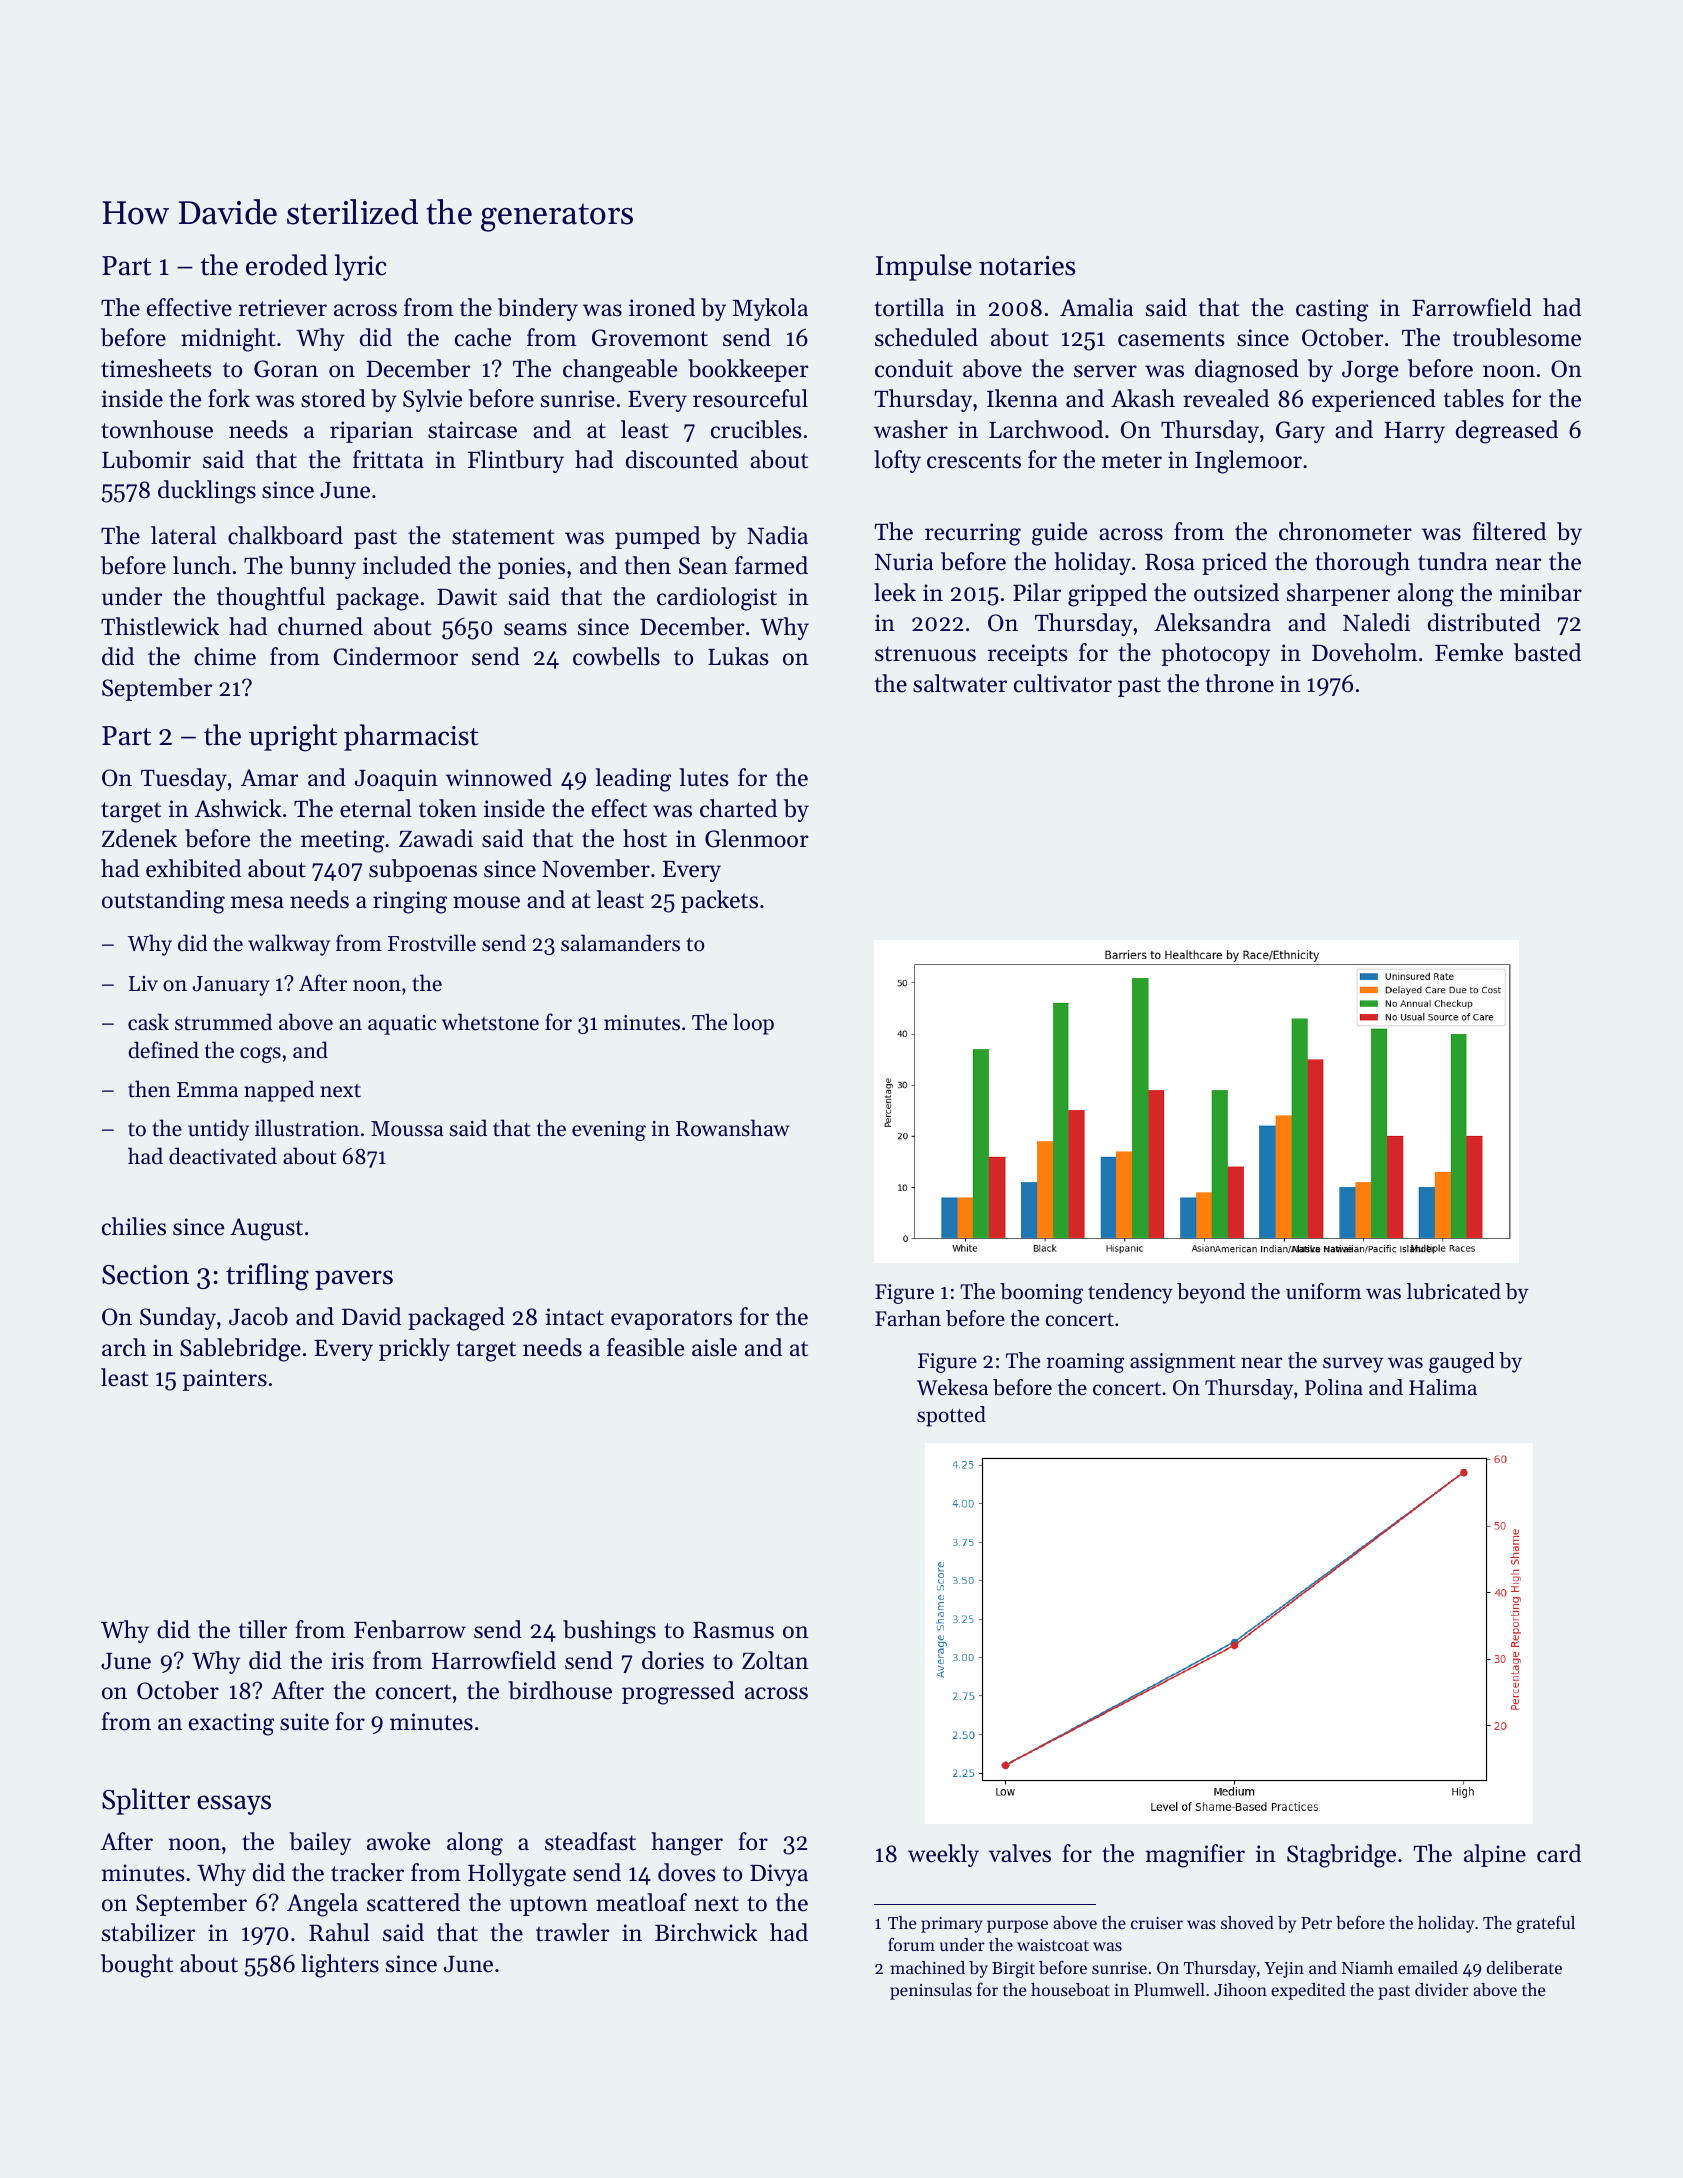  I want to click on upright, so click(293, 738).
